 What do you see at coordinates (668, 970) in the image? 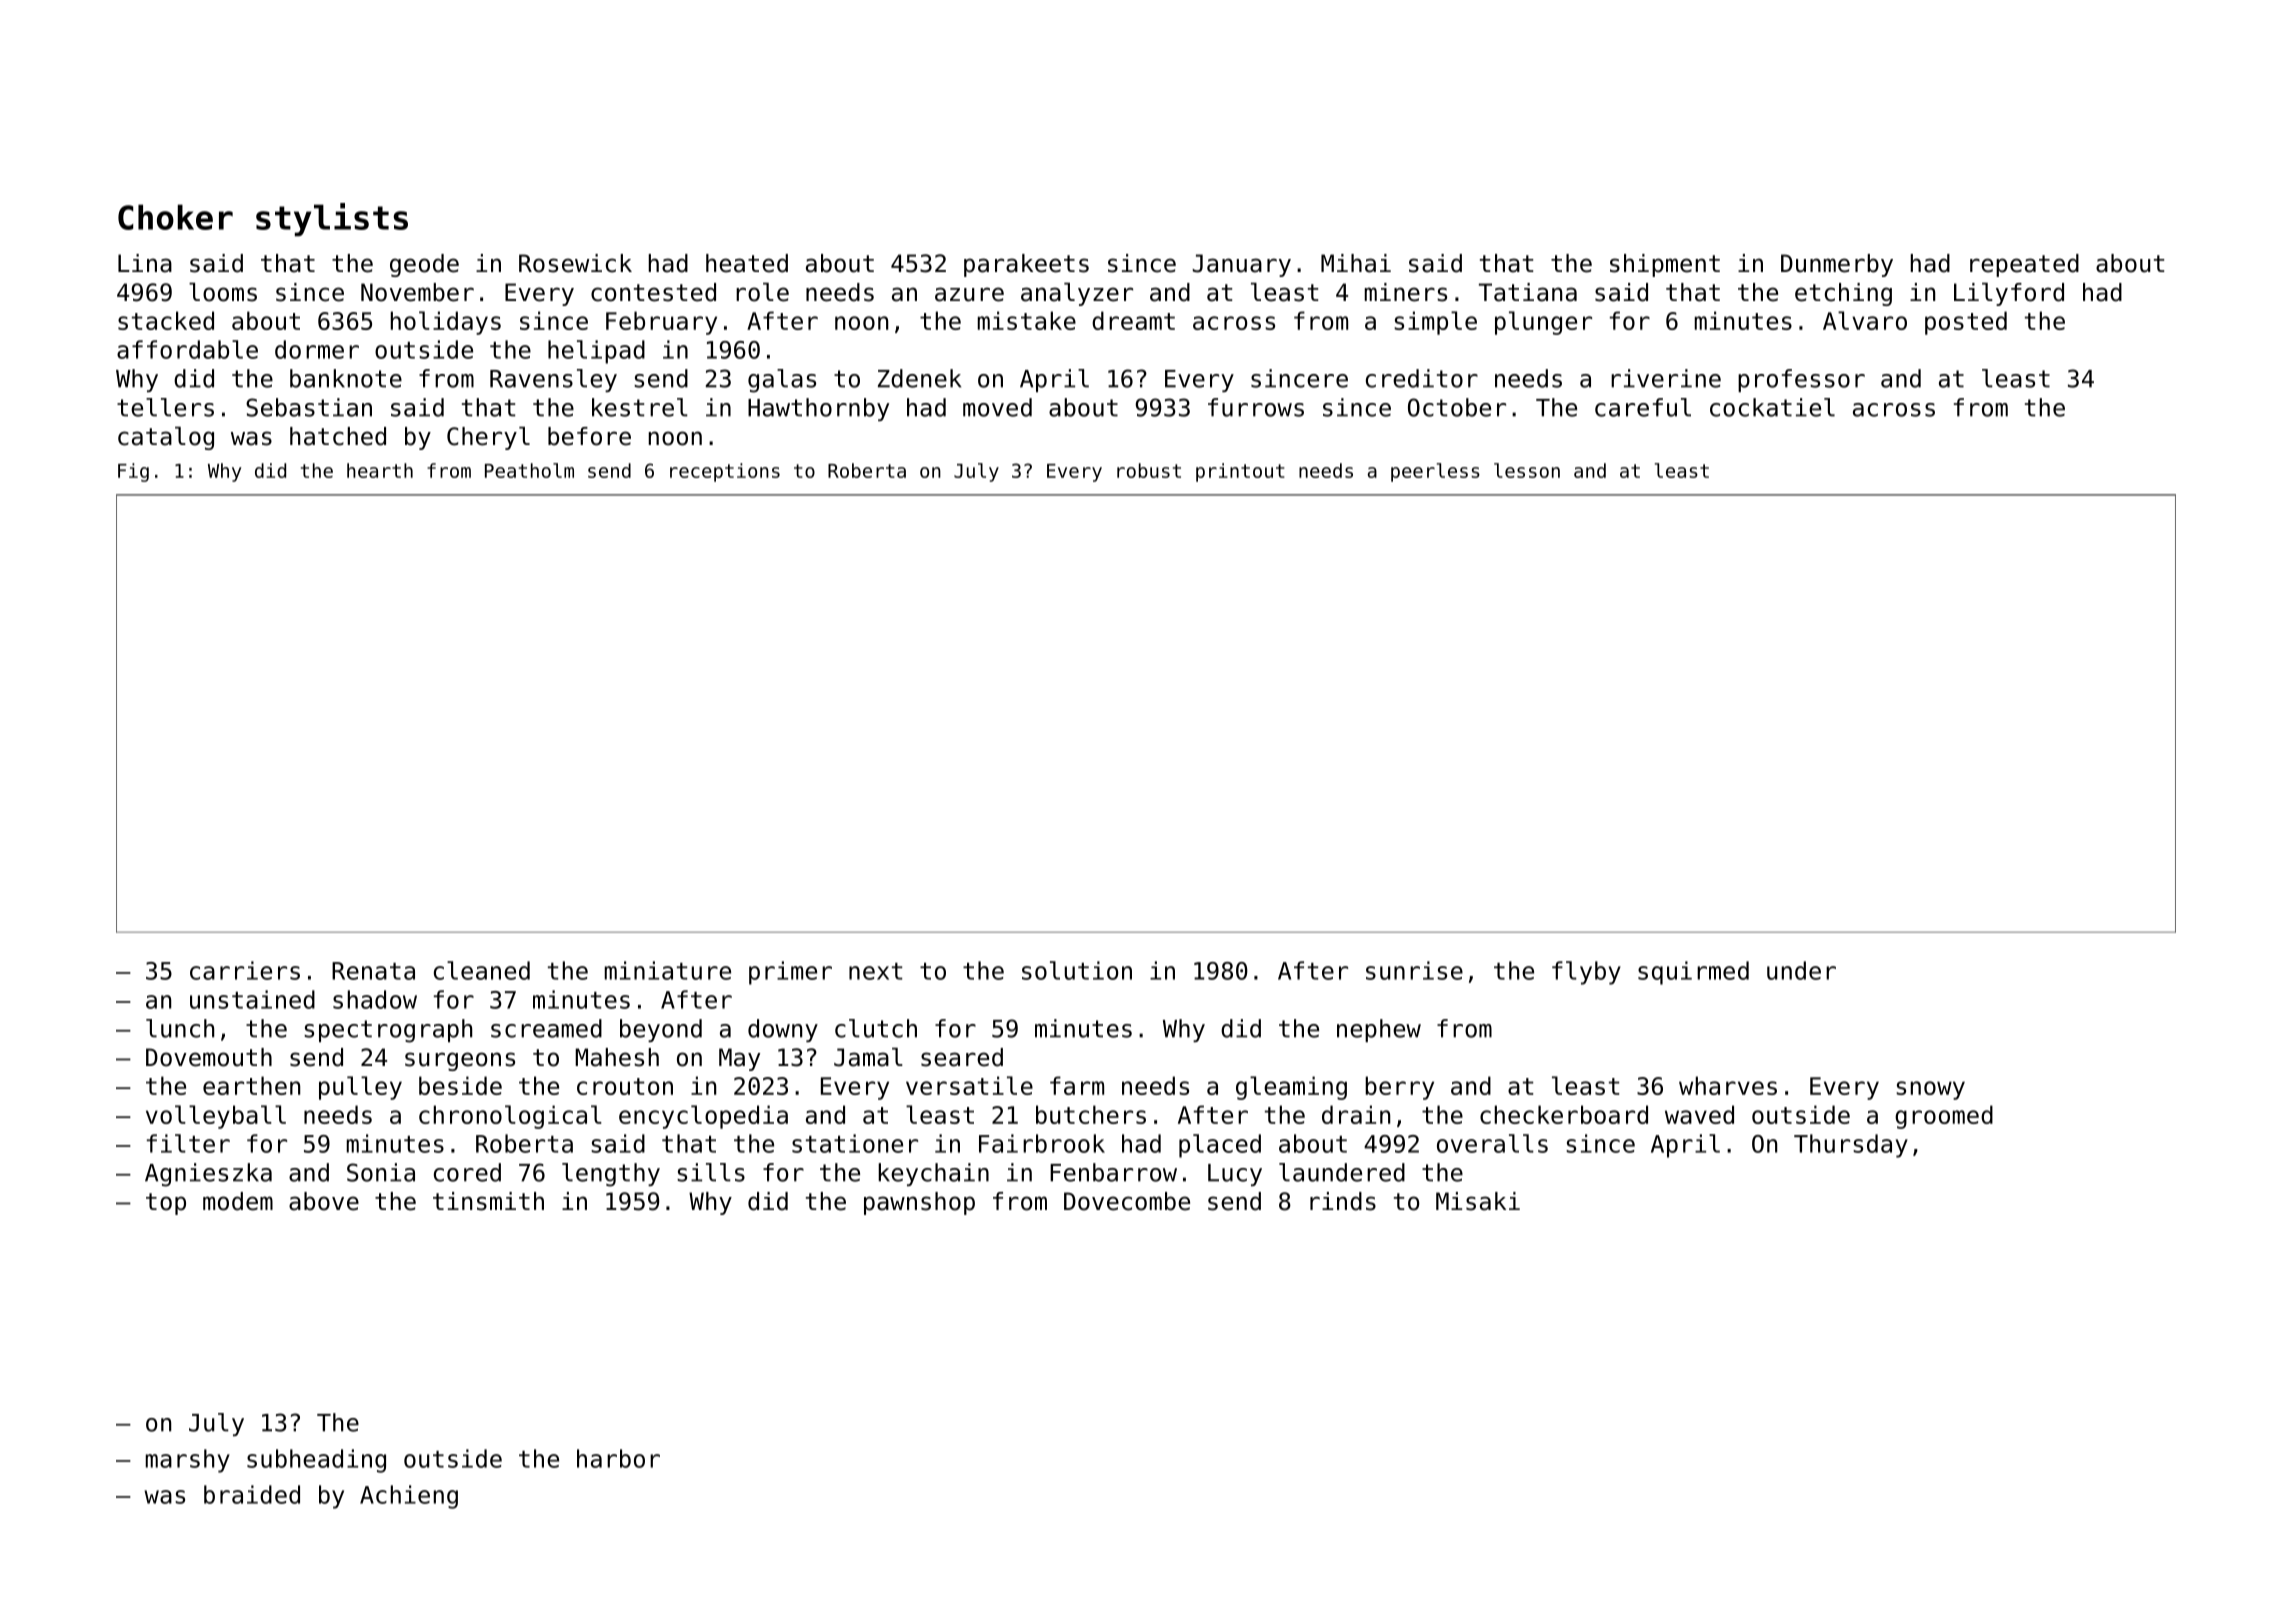
I see `miniature` at bounding box center [668, 970].
